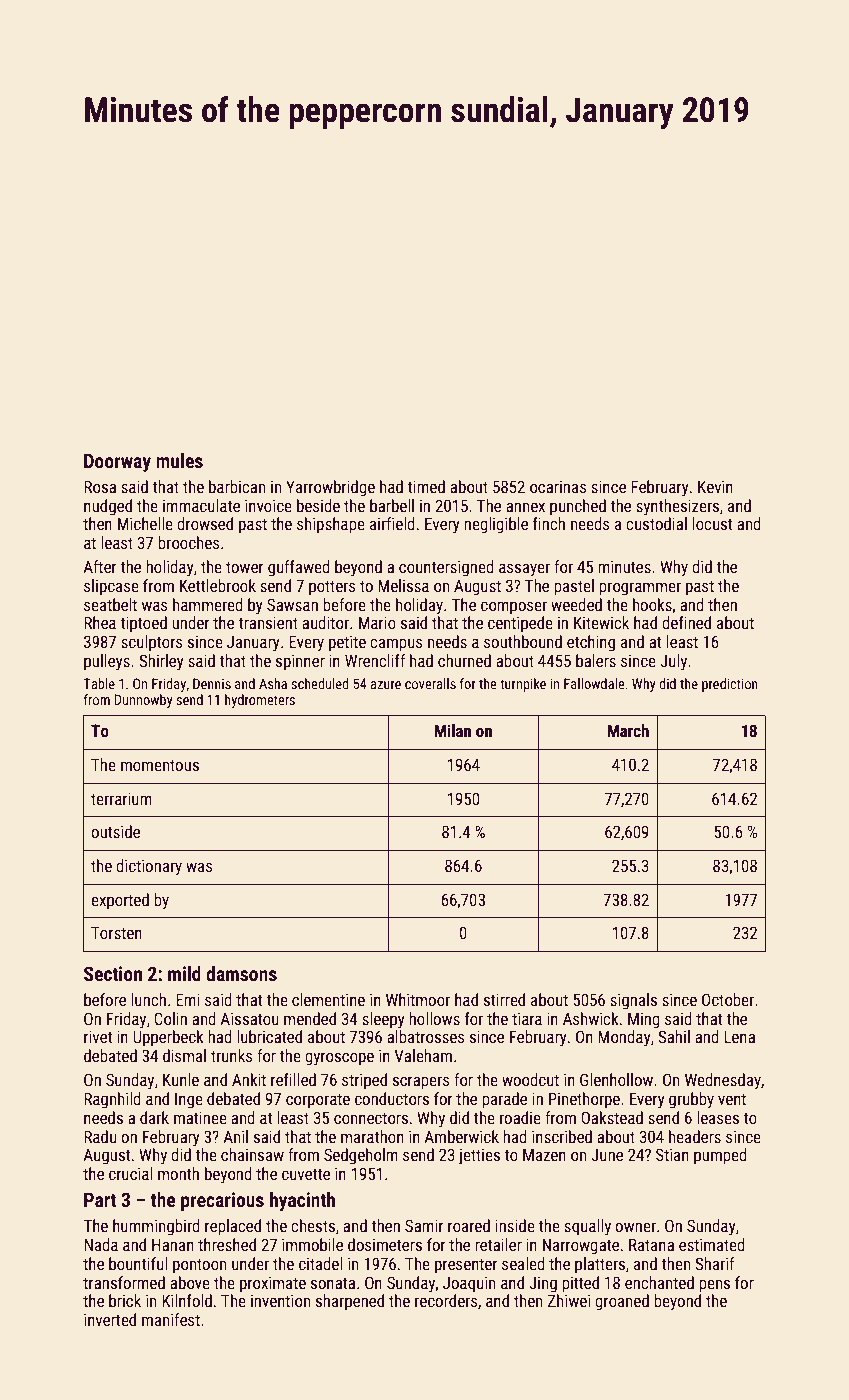 Image resolution: width=849 pixels, height=1400 pixels. I want to click on ocarinas, so click(558, 487).
